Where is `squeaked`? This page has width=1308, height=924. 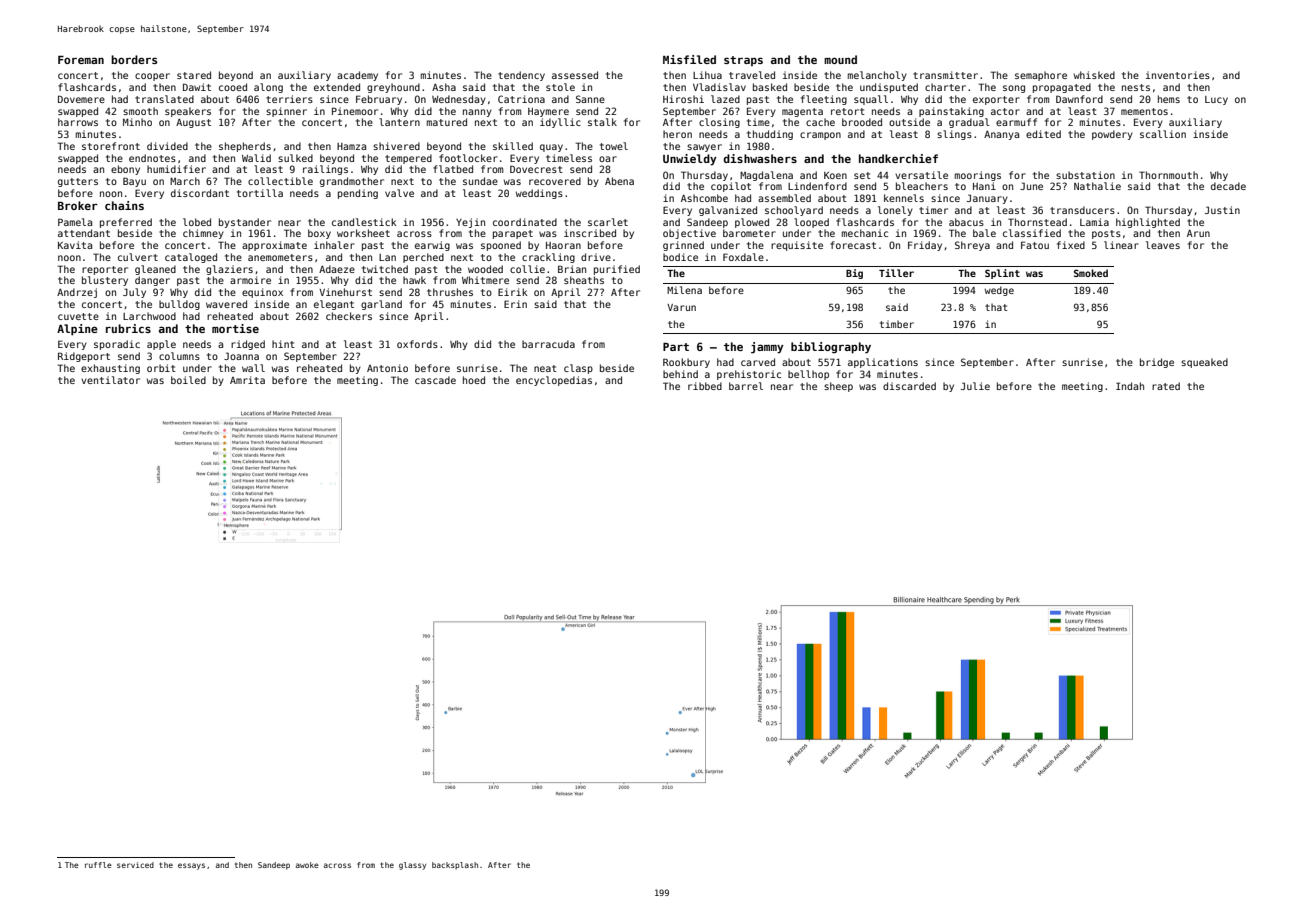
squeaked is located at coordinates (1204, 363).
